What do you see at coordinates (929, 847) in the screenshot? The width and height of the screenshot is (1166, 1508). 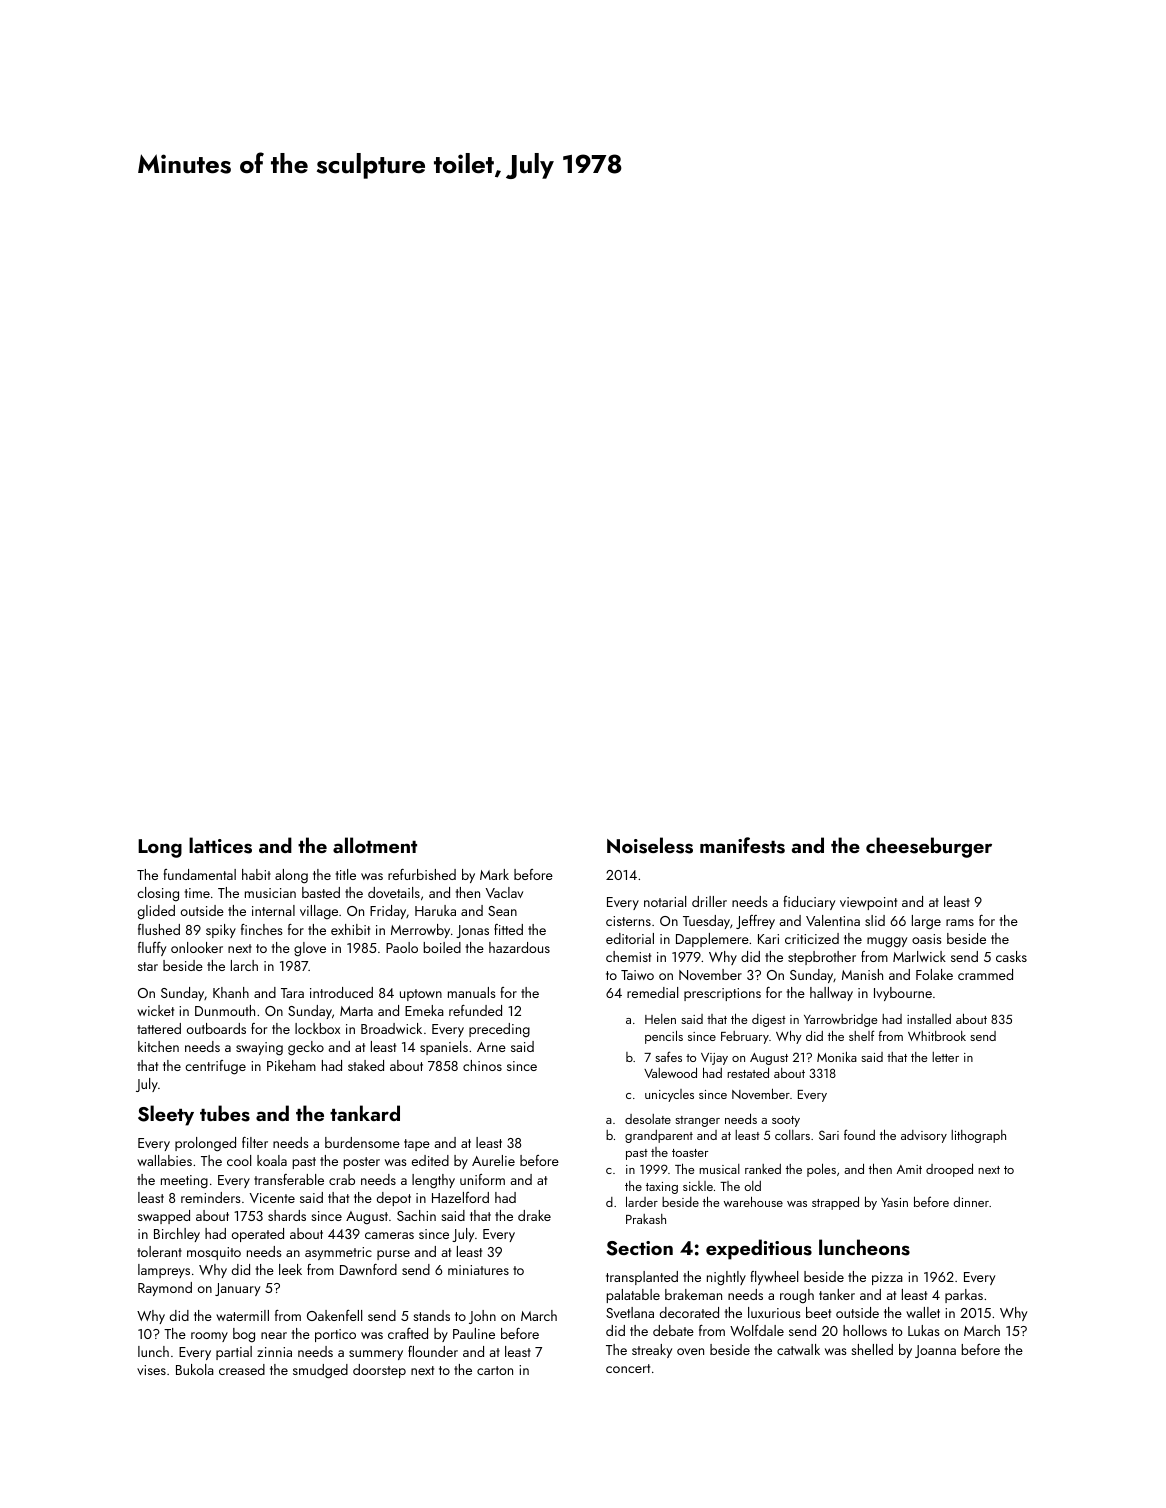 I see `cheeseburger` at bounding box center [929, 847].
